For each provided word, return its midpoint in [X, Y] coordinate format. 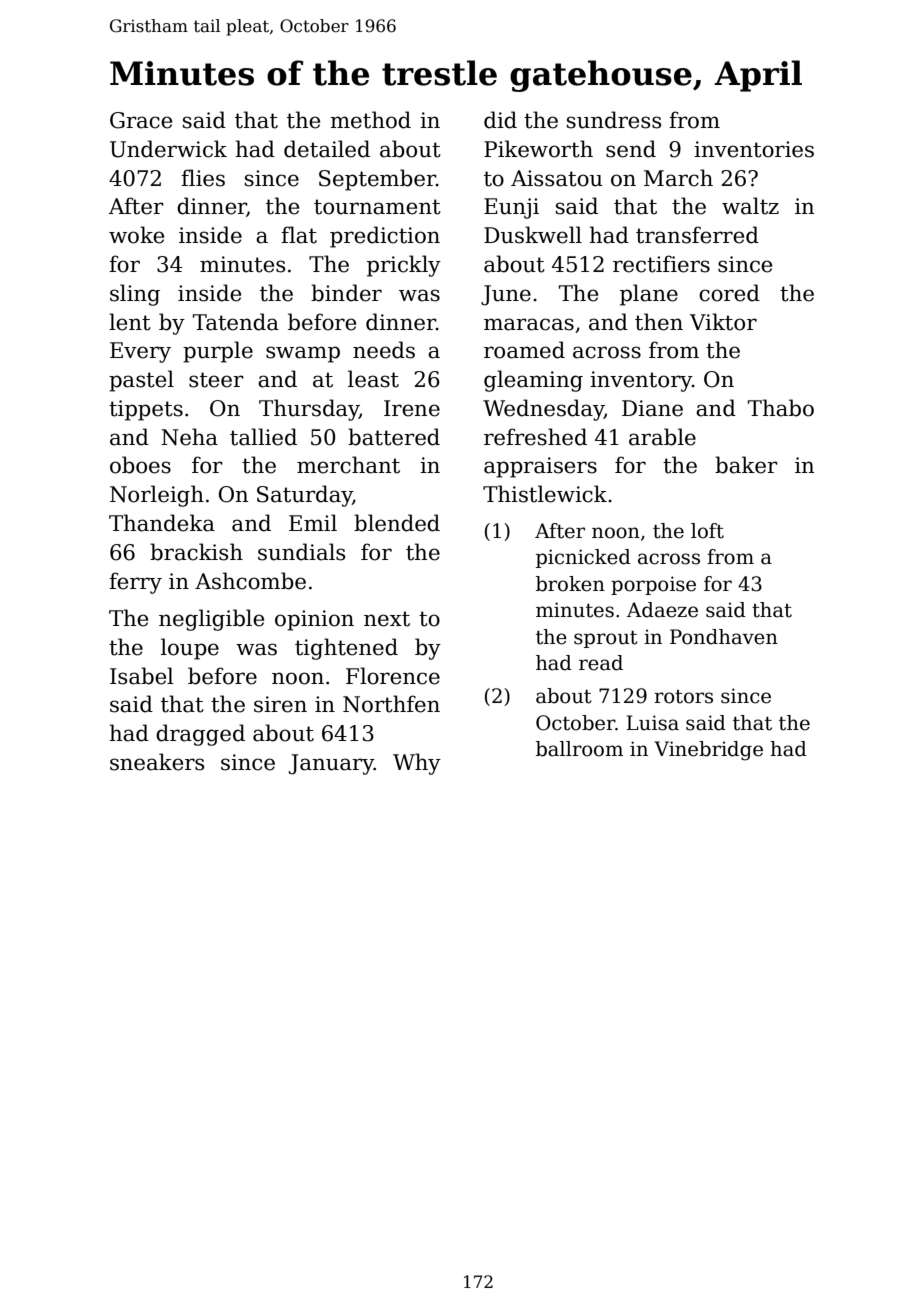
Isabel [142, 676]
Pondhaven [724, 637]
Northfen [391, 704]
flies [203, 178]
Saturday [305, 496]
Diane [652, 408]
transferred [697, 235]
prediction [385, 237]
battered [394, 437]
